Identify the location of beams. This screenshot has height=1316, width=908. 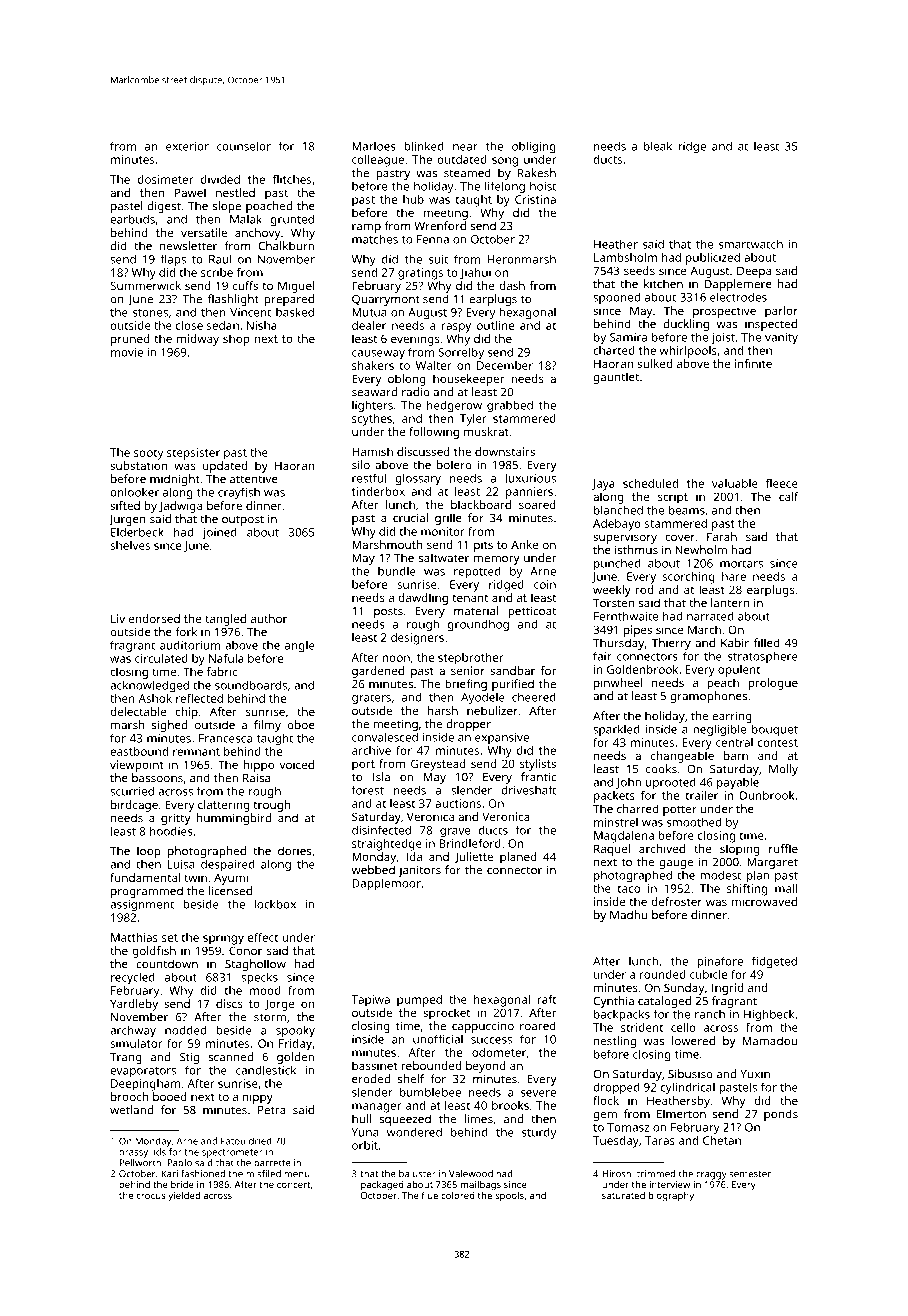
(687, 510).
